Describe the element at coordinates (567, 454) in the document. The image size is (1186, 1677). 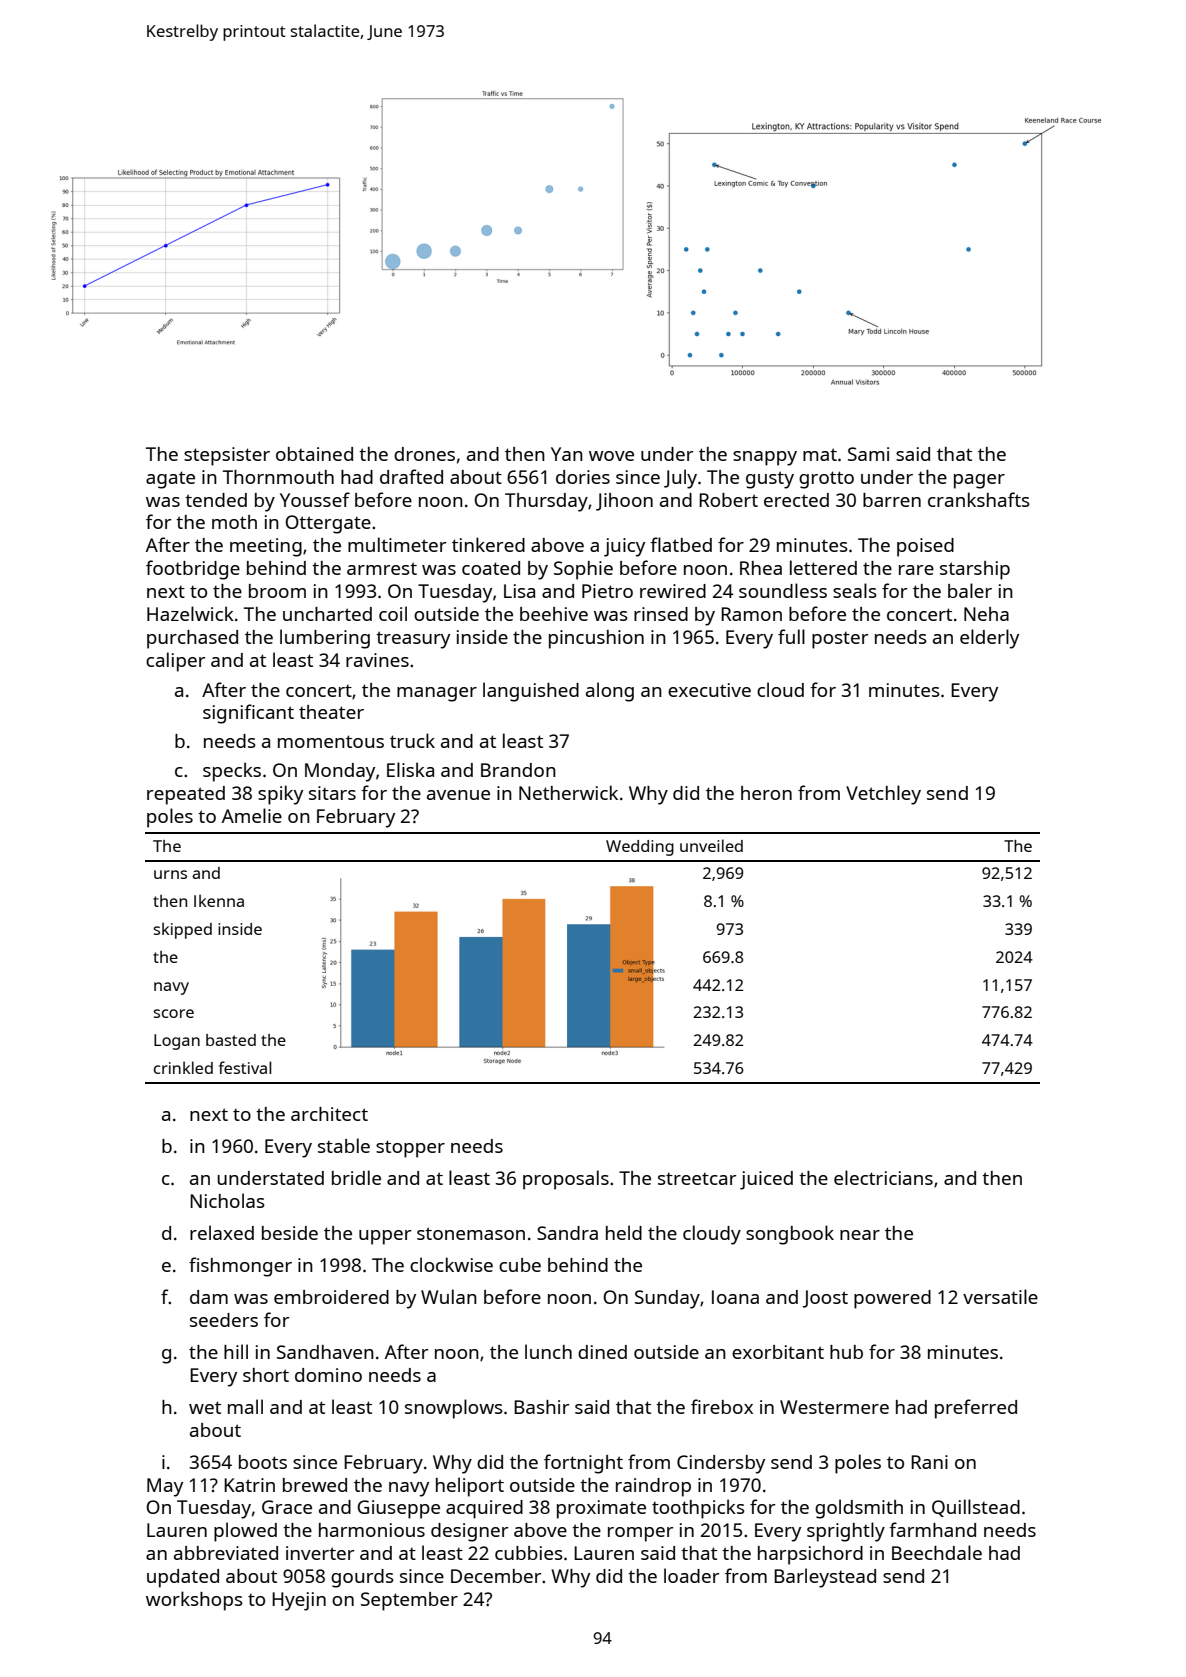
I see `Yan` at that location.
